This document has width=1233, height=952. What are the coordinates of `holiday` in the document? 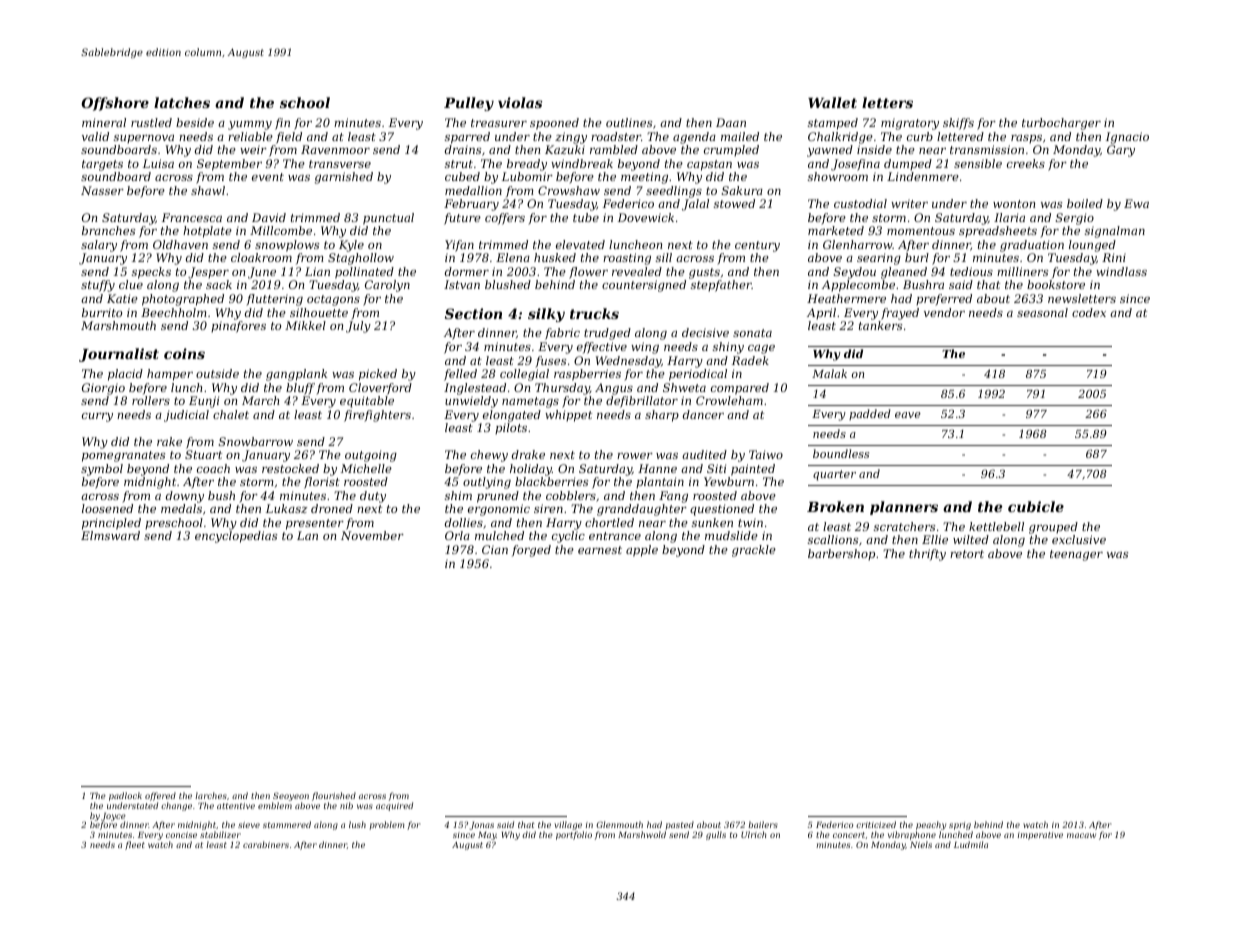 It's located at (531, 470).
